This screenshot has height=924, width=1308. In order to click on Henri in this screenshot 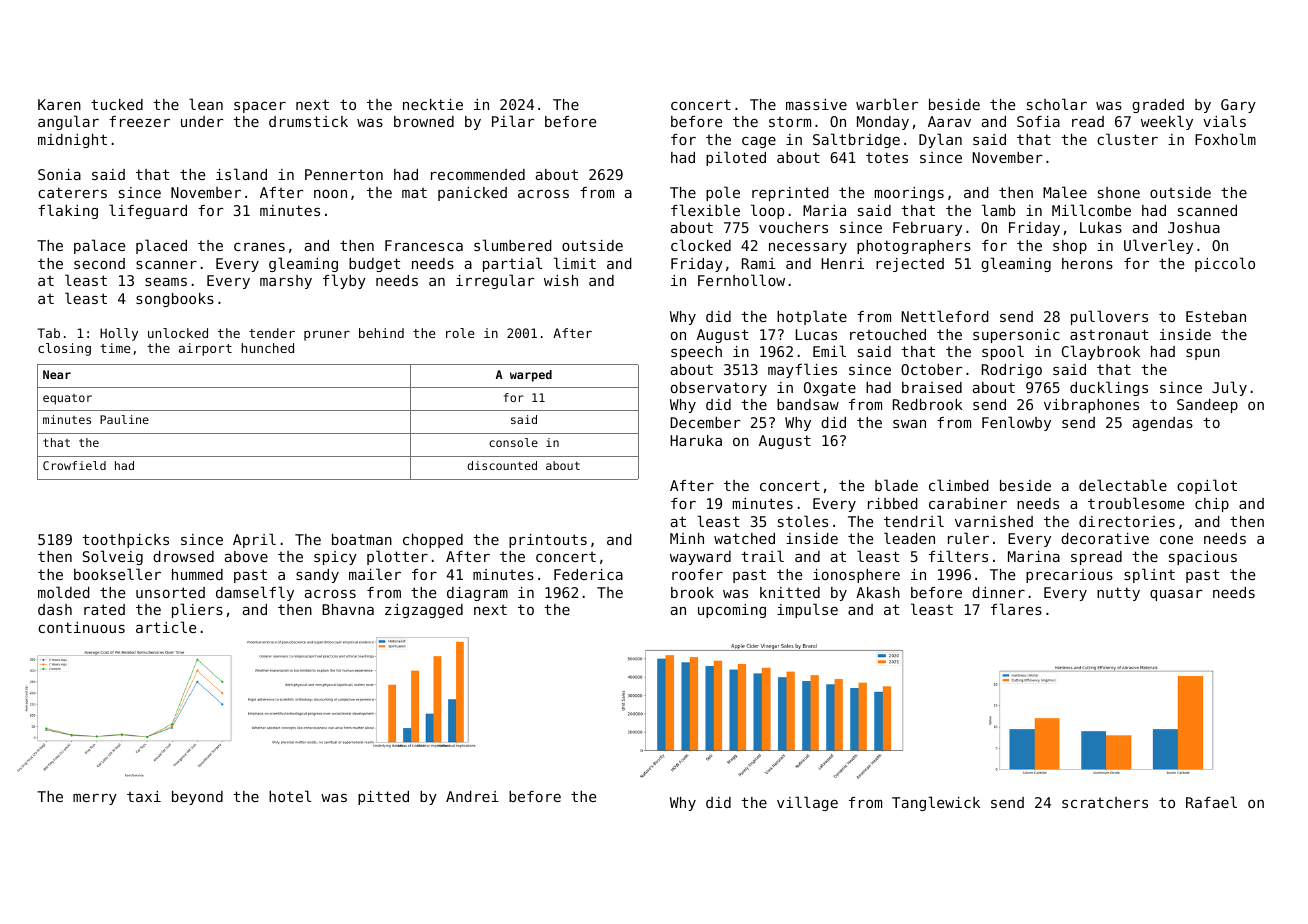, I will do `click(842, 263)`.
